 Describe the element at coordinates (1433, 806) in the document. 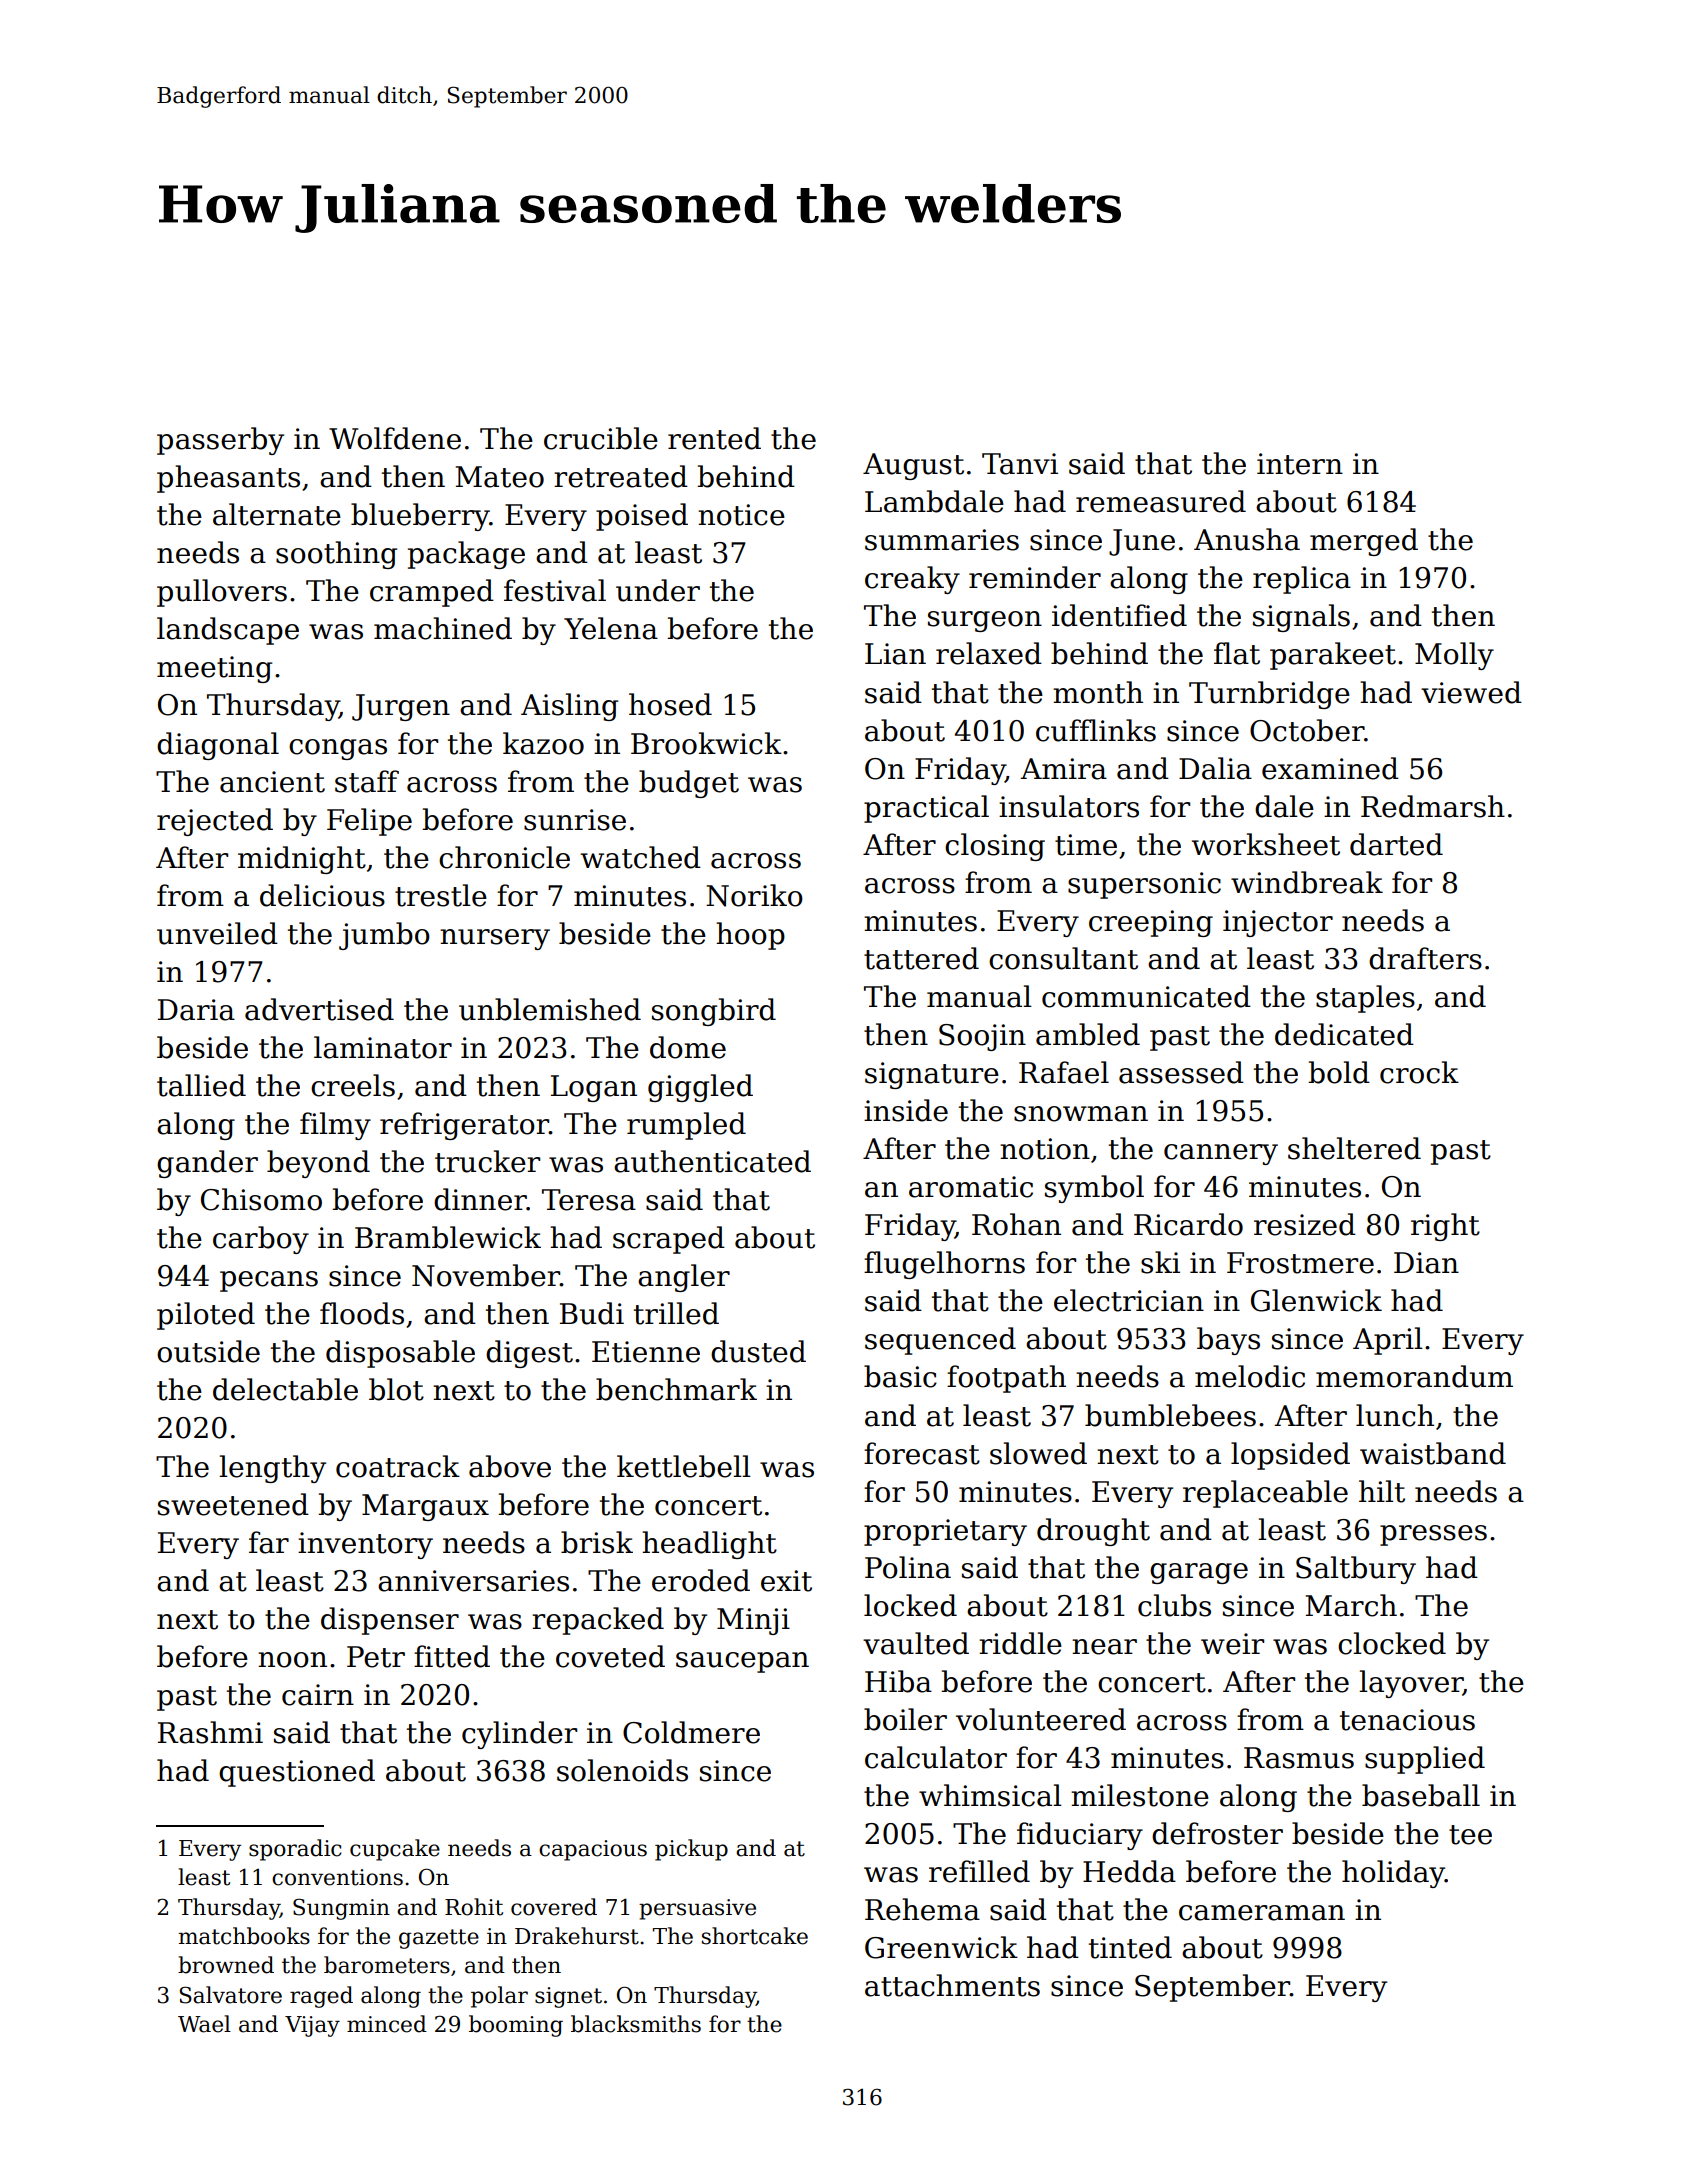

I see `Redmarsh` at that location.
